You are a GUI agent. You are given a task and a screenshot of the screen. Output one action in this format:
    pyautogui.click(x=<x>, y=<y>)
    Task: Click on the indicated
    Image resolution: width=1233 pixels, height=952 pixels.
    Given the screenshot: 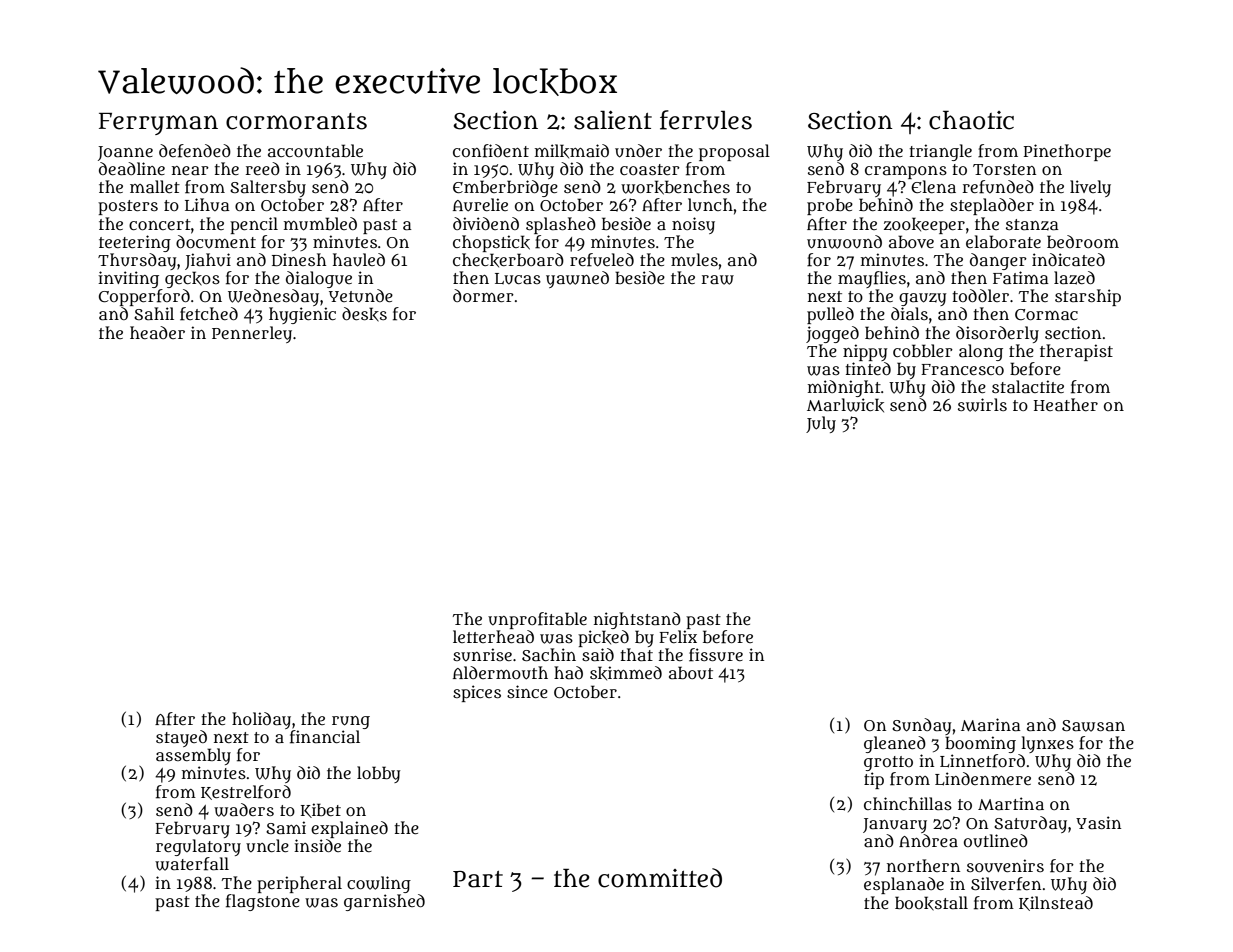 What is the action you would take?
    pyautogui.click(x=1068, y=259)
